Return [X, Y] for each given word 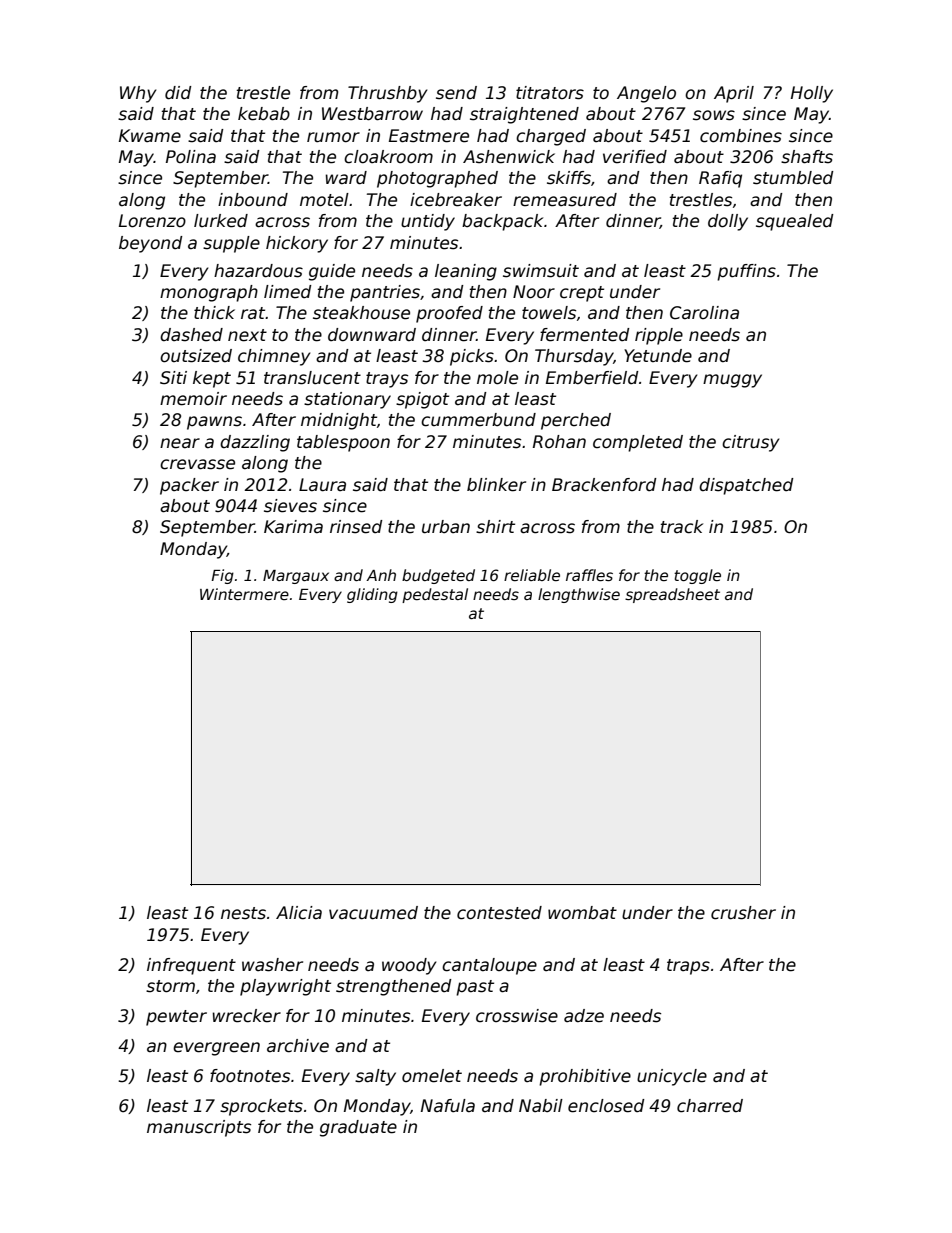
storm [170, 986]
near [180, 443]
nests [243, 913]
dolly [728, 222]
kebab [264, 114]
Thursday [574, 357]
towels [549, 313]
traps [688, 967]
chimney [274, 357]
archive [298, 1046]
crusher [743, 913]
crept [582, 294]
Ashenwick [509, 157]
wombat [582, 913]
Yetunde [658, 356]
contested [499, 913]
